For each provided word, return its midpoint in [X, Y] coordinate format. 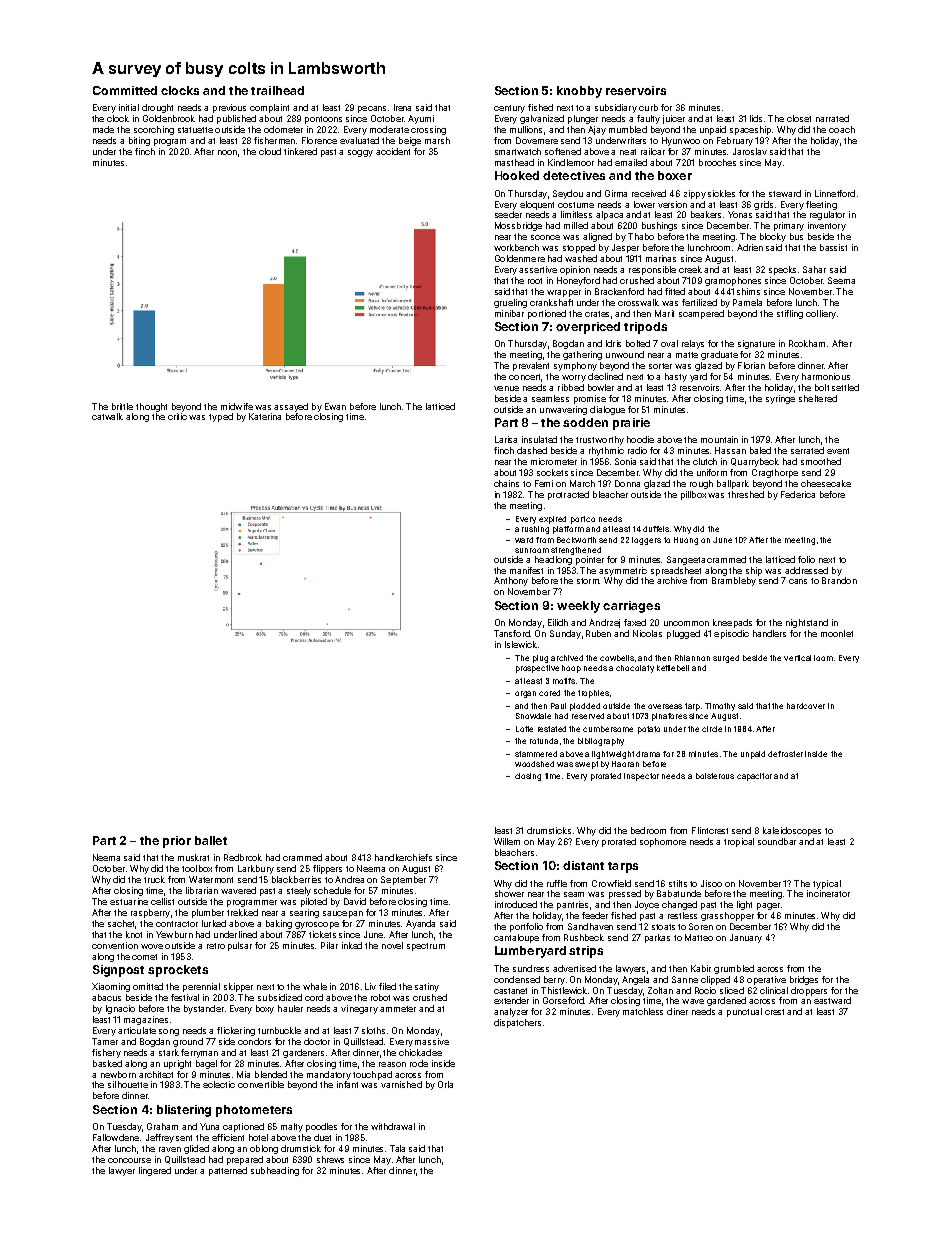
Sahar [814, 269]
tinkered [300, 151]
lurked [214, 923]
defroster [785, 754]
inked [352, 945]
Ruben [598, 633]
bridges [804, 980]
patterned [228, 1171]
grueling [510, 303]
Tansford [512, 633]
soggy [360, 153]
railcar [653, 151]
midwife [237, 406]
